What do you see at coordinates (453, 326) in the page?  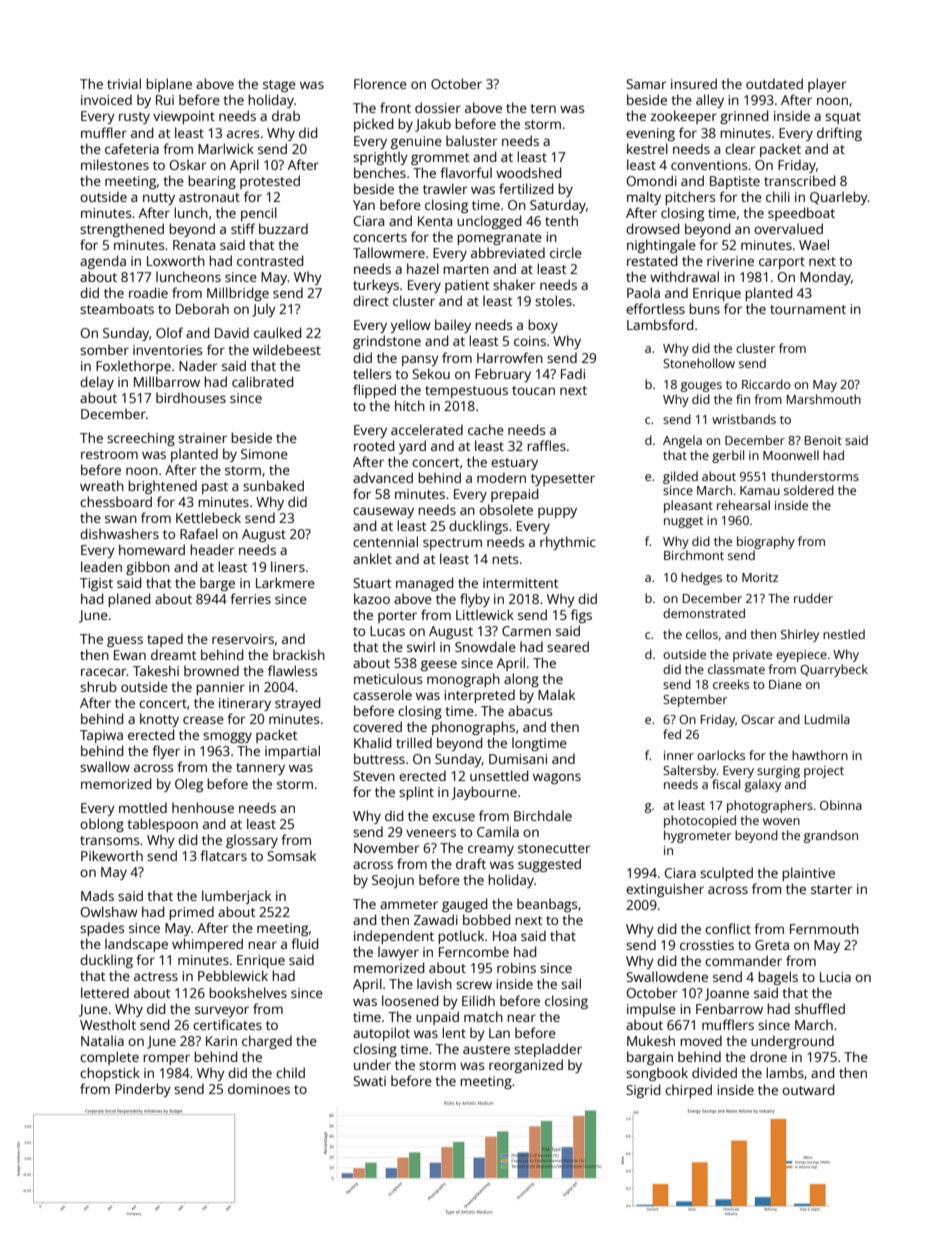 I see `bailey` at bounding box center [453, 326].
